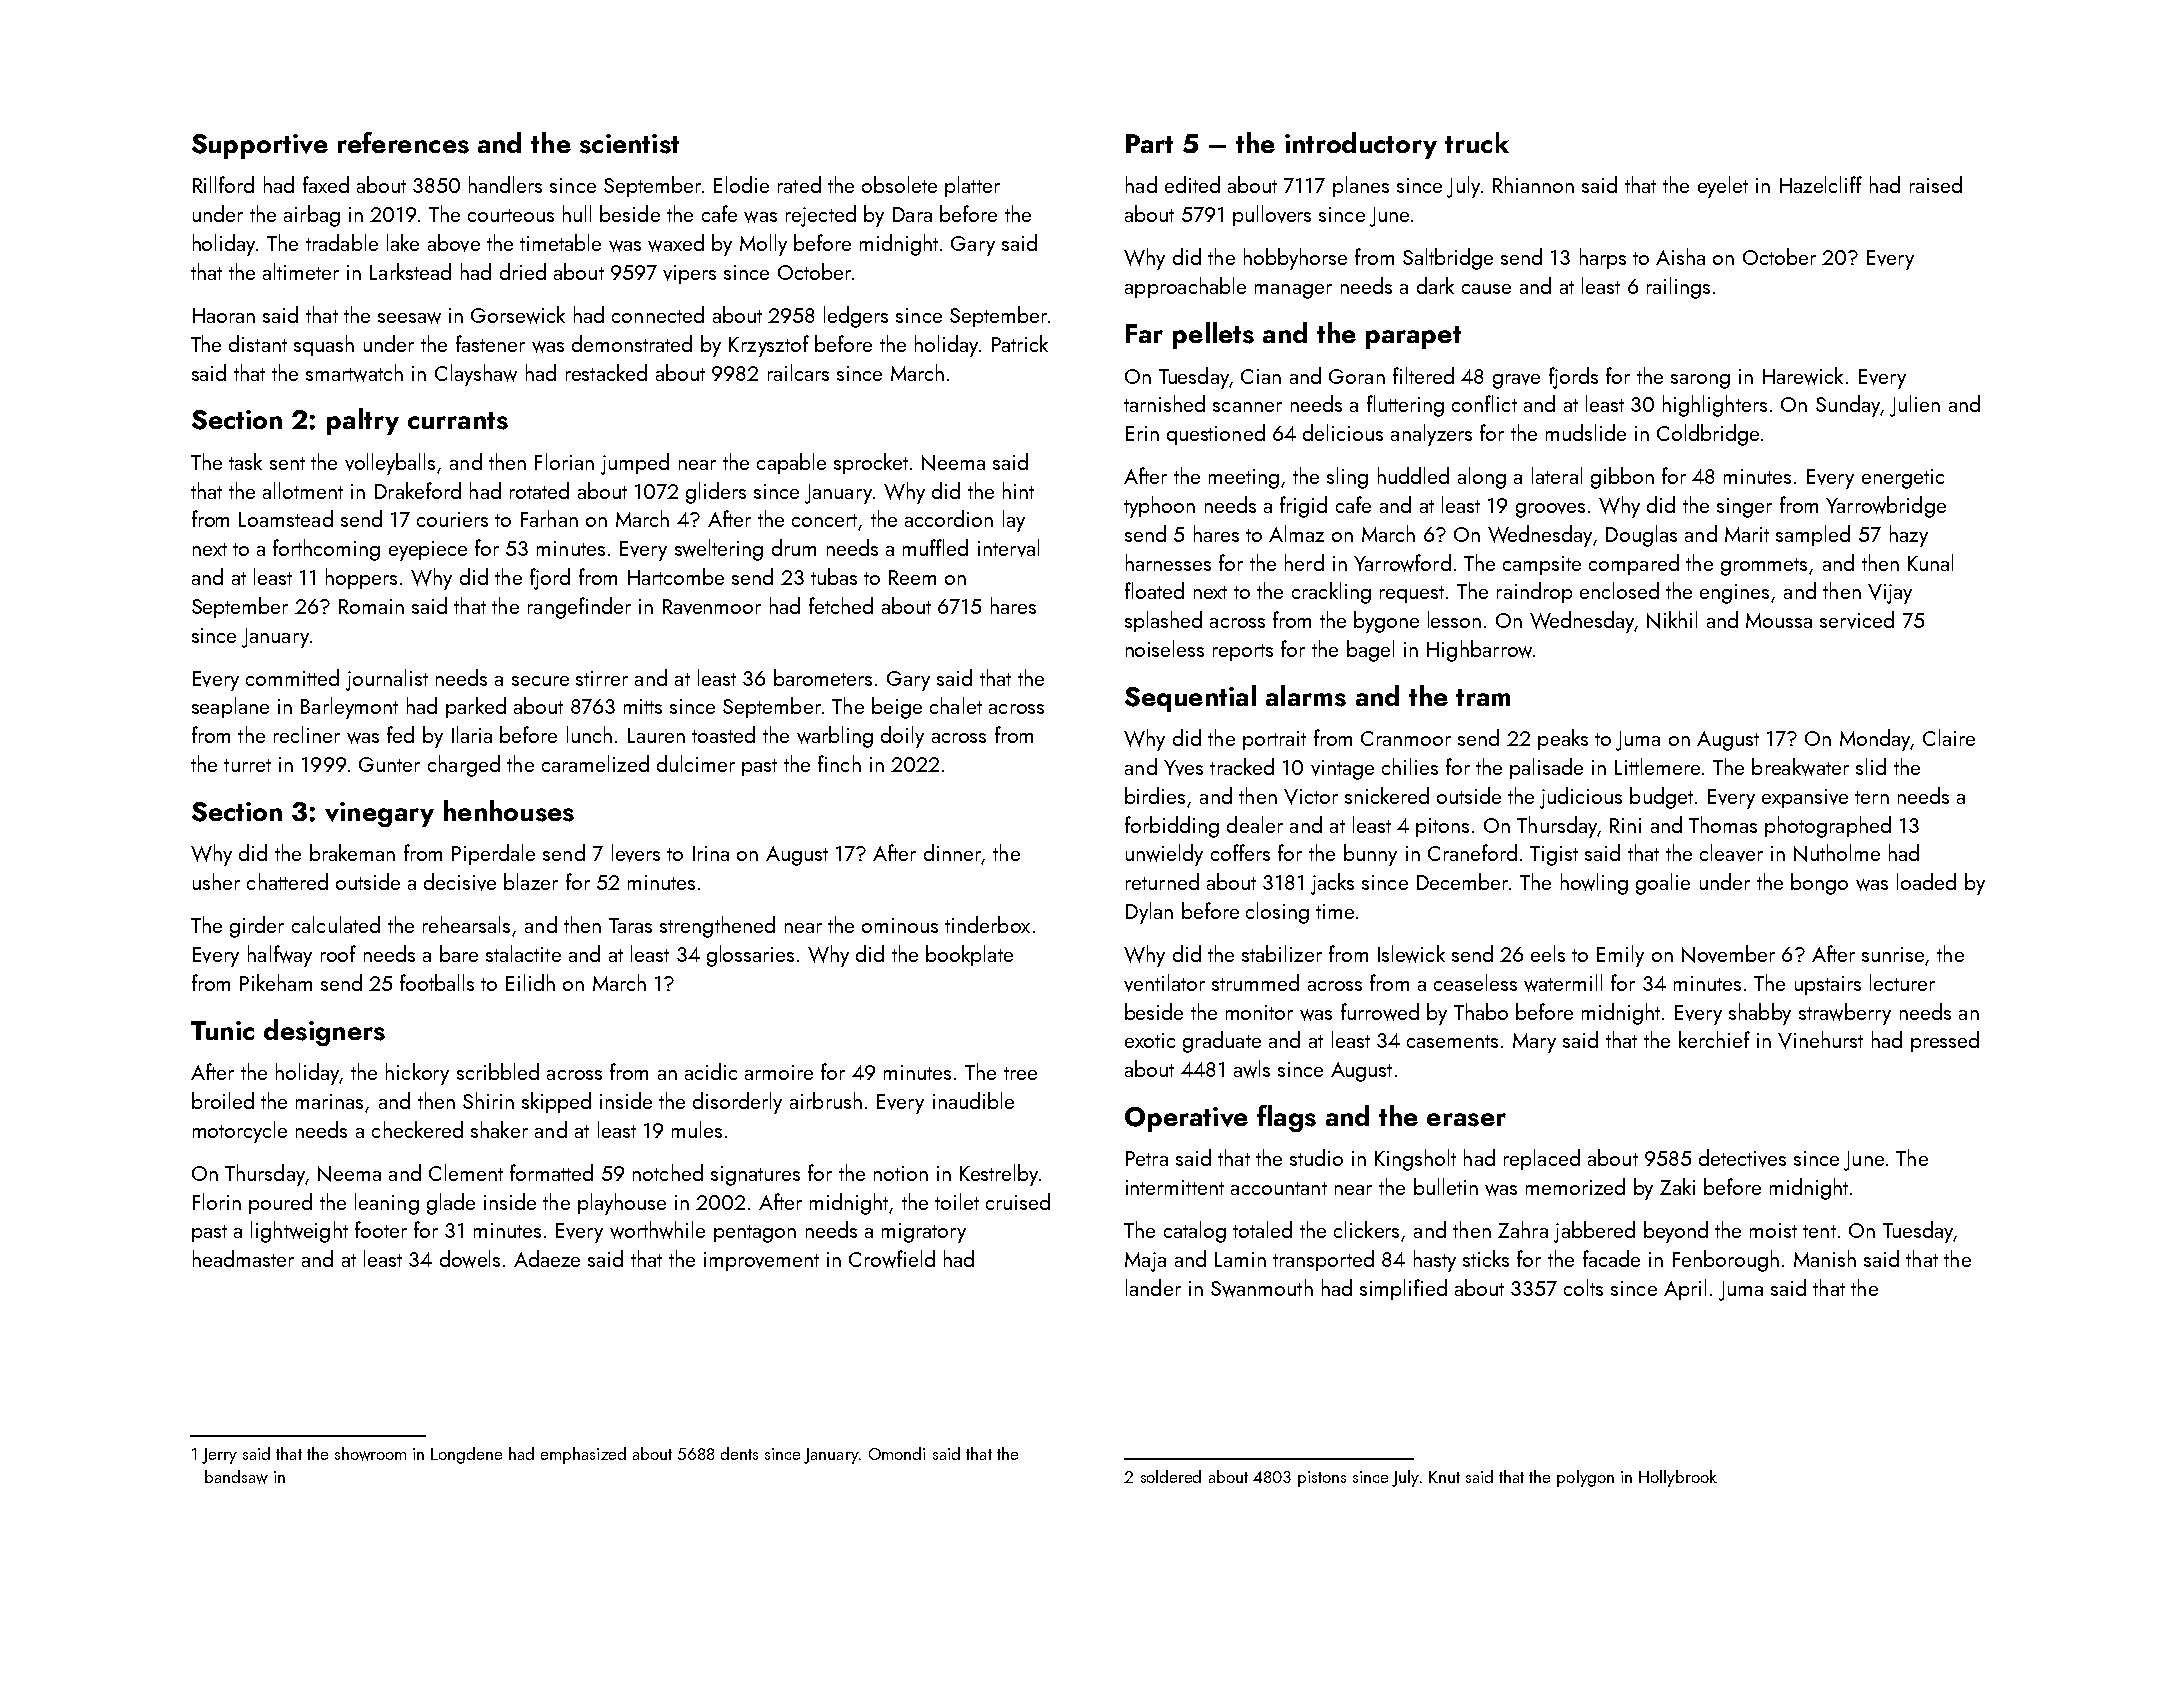  I want to click on migratory, so click(924, 1233).
